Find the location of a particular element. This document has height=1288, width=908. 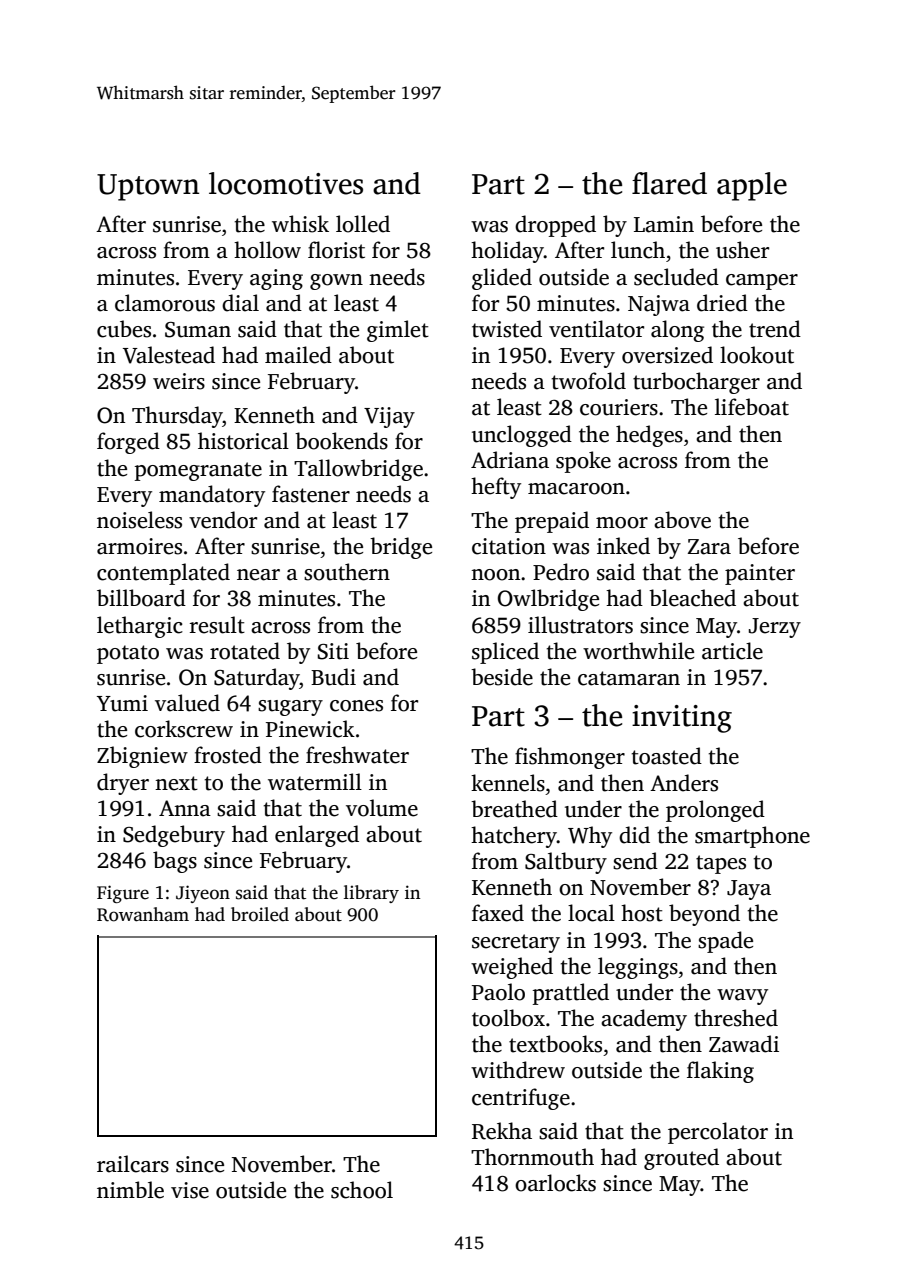

apple is located at coordinates (752, 186).
